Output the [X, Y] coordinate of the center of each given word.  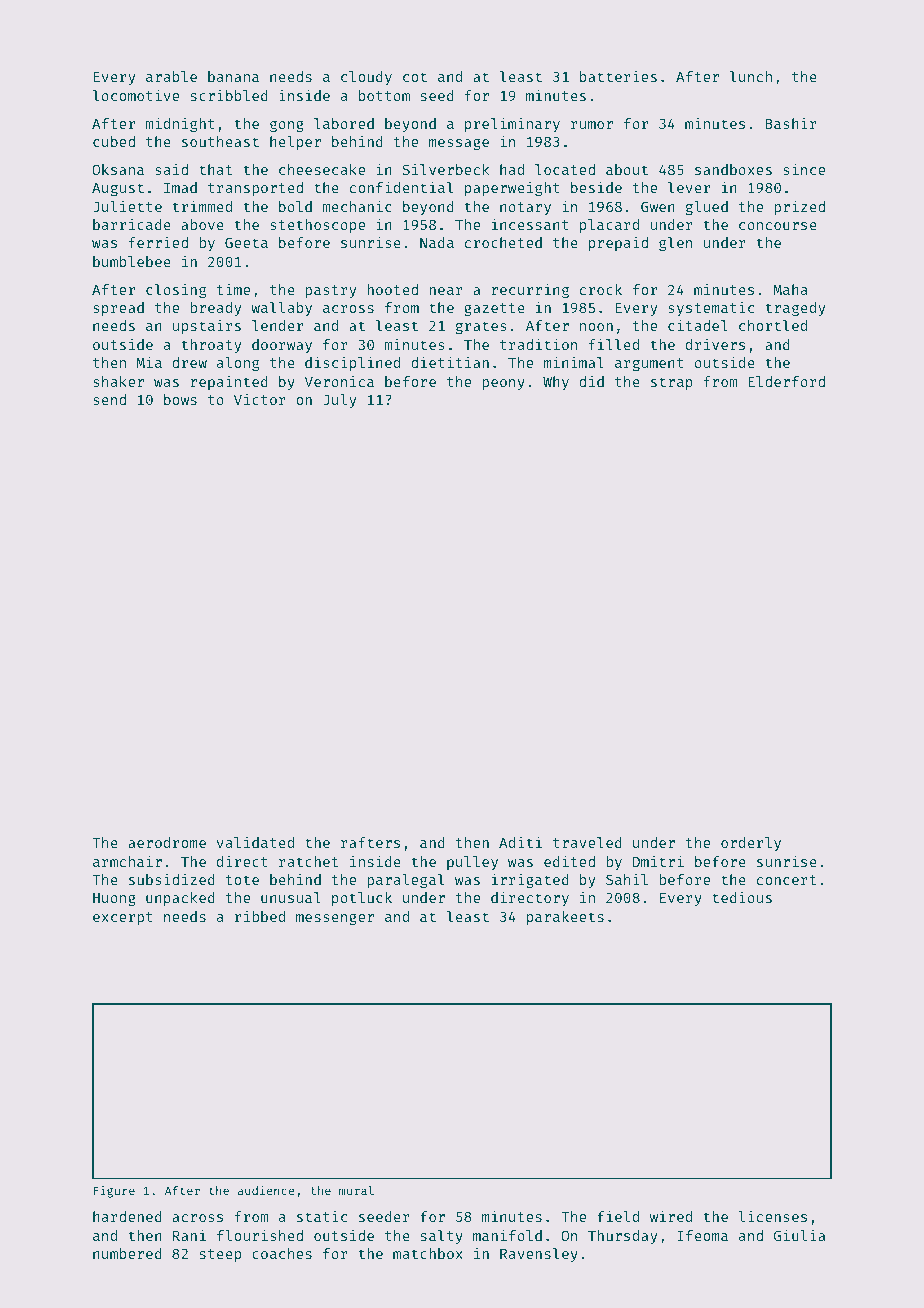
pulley [472, 863]
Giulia [799, 1235]
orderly [751, 844]
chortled [773, 325]
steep [220, 1255]
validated [255, 842]
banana [233, 76]
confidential [401, 187]
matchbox [428, 1253]
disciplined [352, 363]
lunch [751, 76]
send [109, 399]
